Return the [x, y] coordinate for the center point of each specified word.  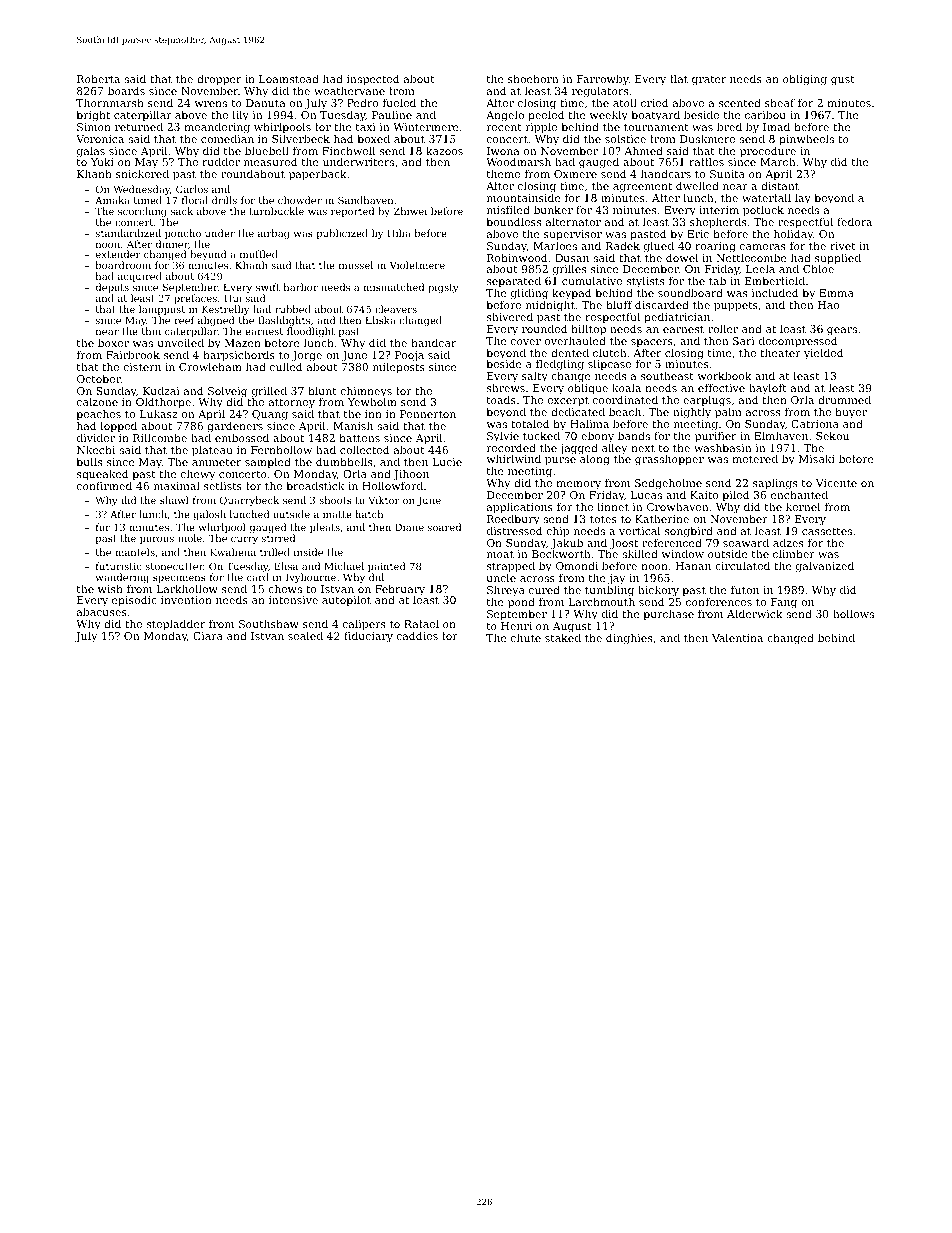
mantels [135, 552]
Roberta [98, 78]
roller [723, 328]
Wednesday [142, 190]
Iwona [503, 151]
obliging [805, 80]
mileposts [399, 368]
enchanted [799, 495]
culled [286, 366]
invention [186, 600]
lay [804, 199]
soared [444, 527]
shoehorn [533, 78]
